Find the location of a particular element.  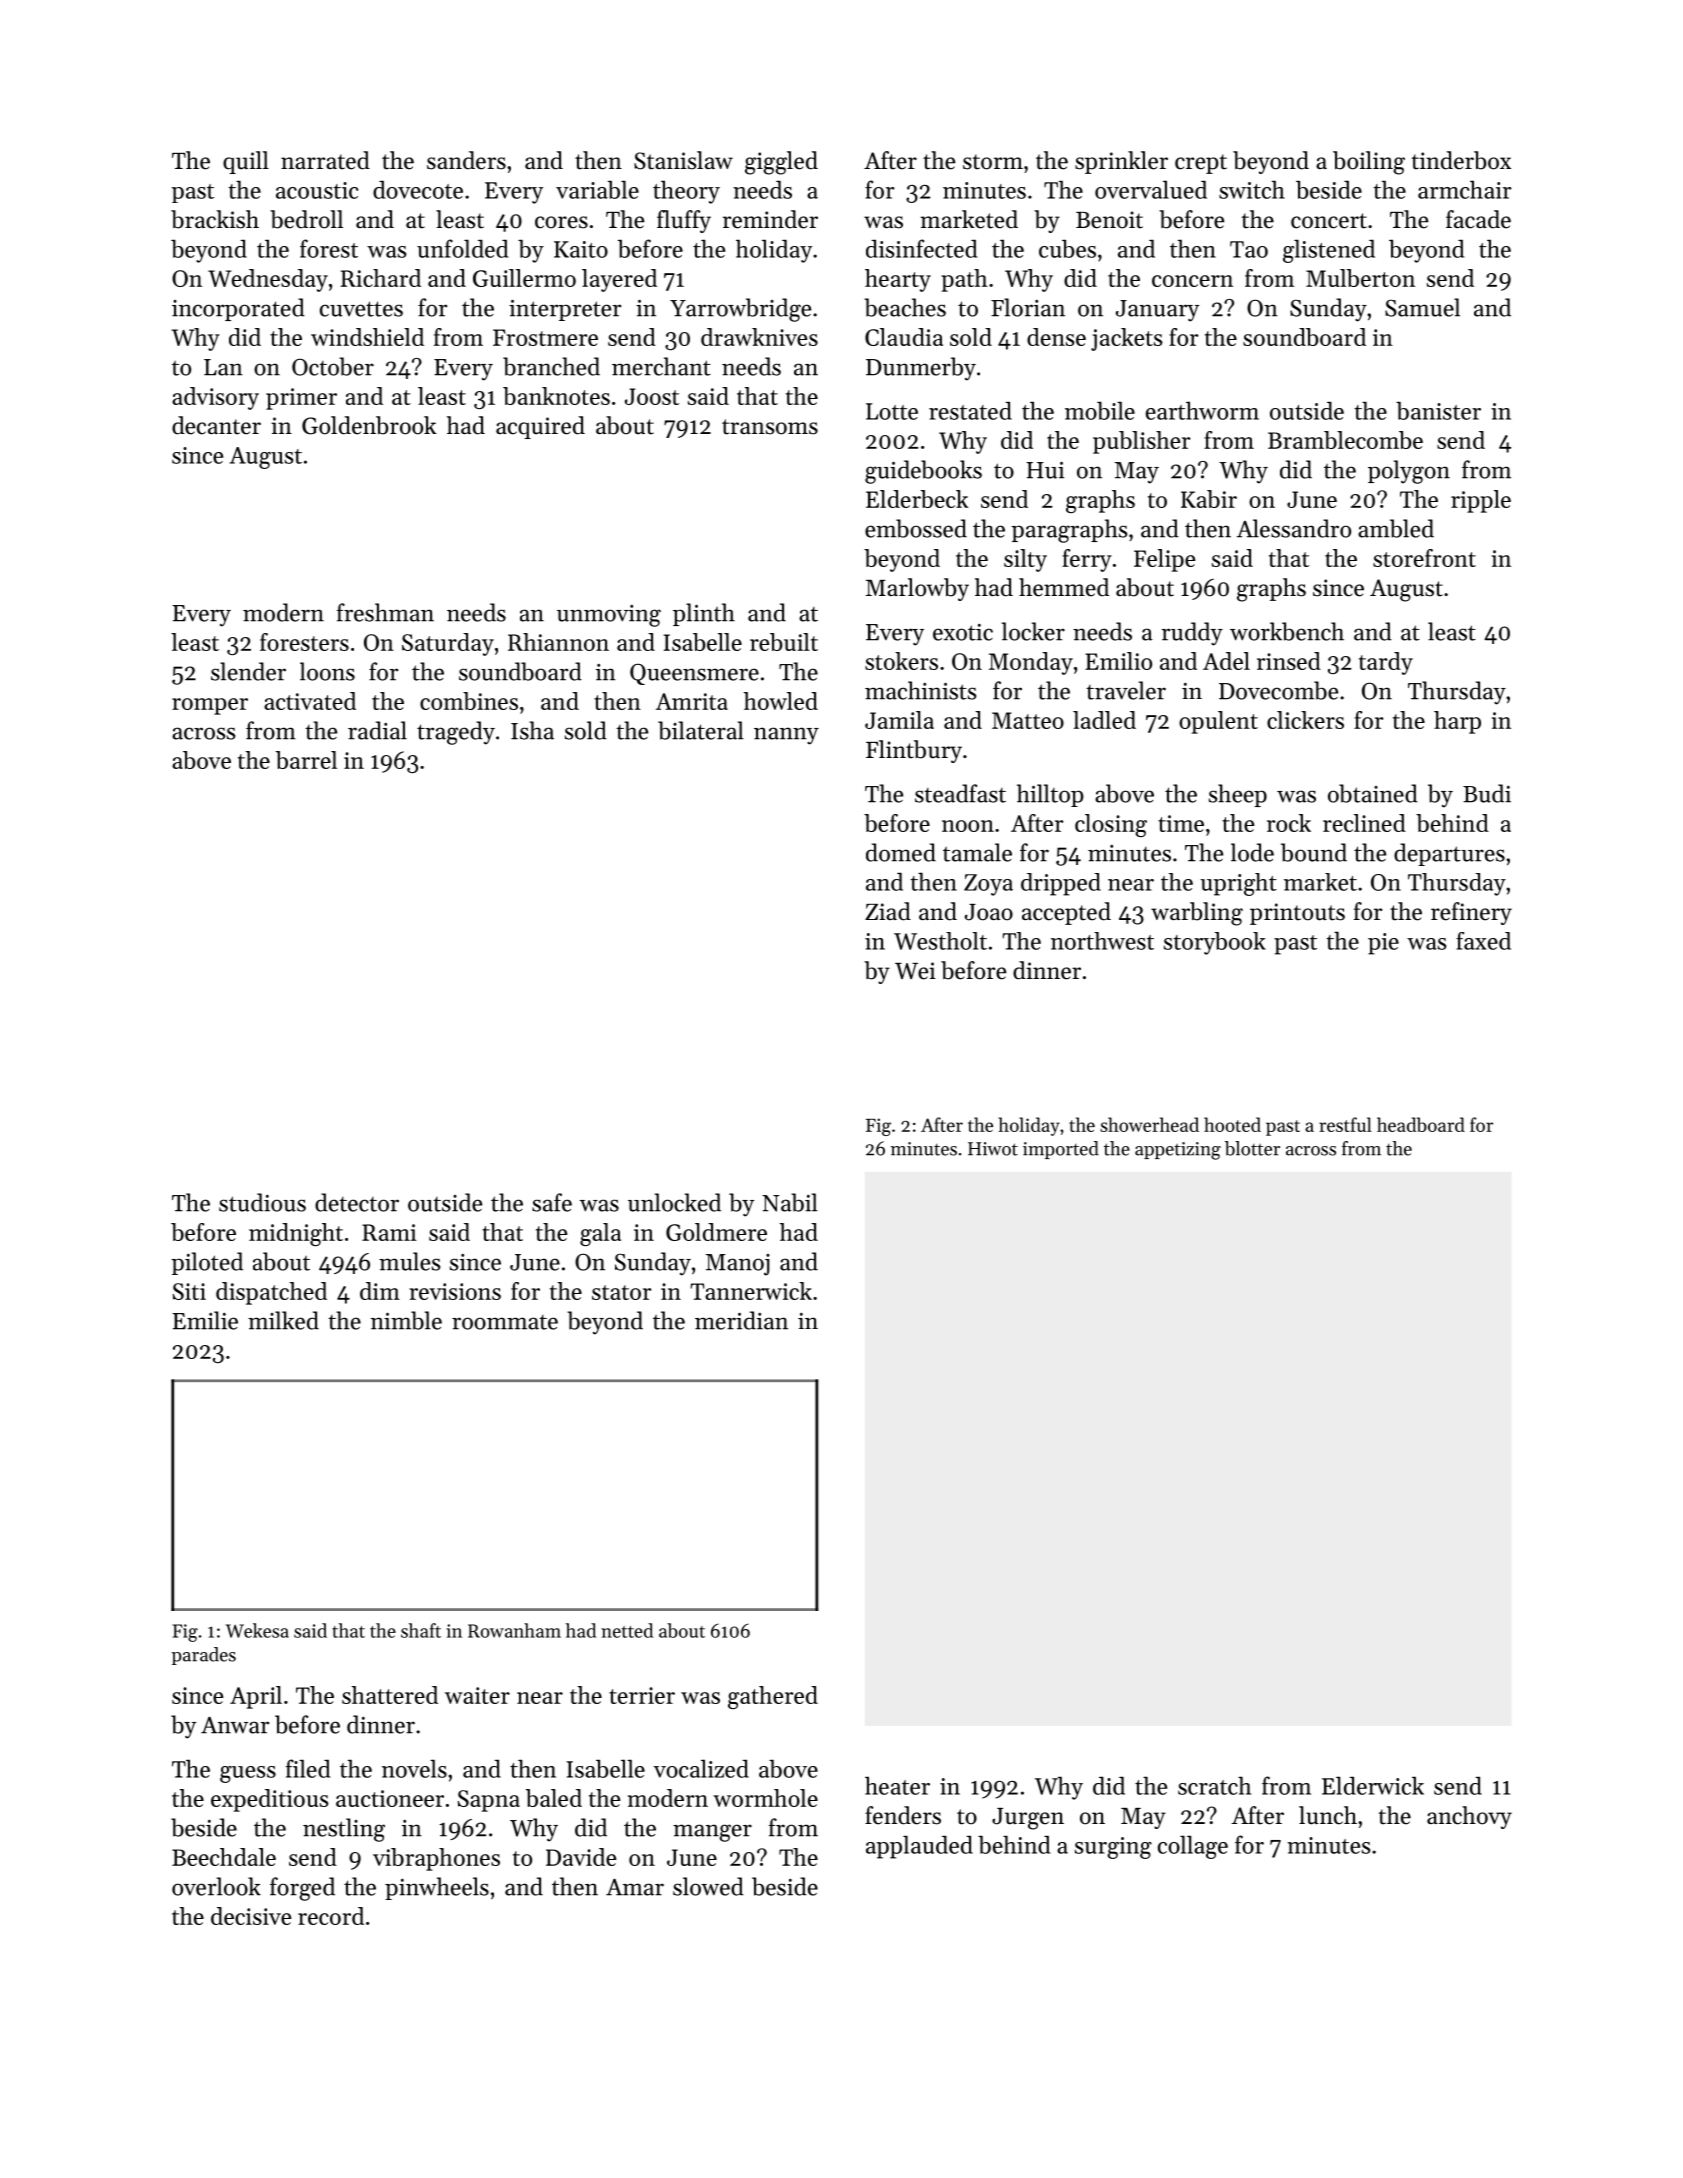

banister is located at coordinates (1438, 410).
